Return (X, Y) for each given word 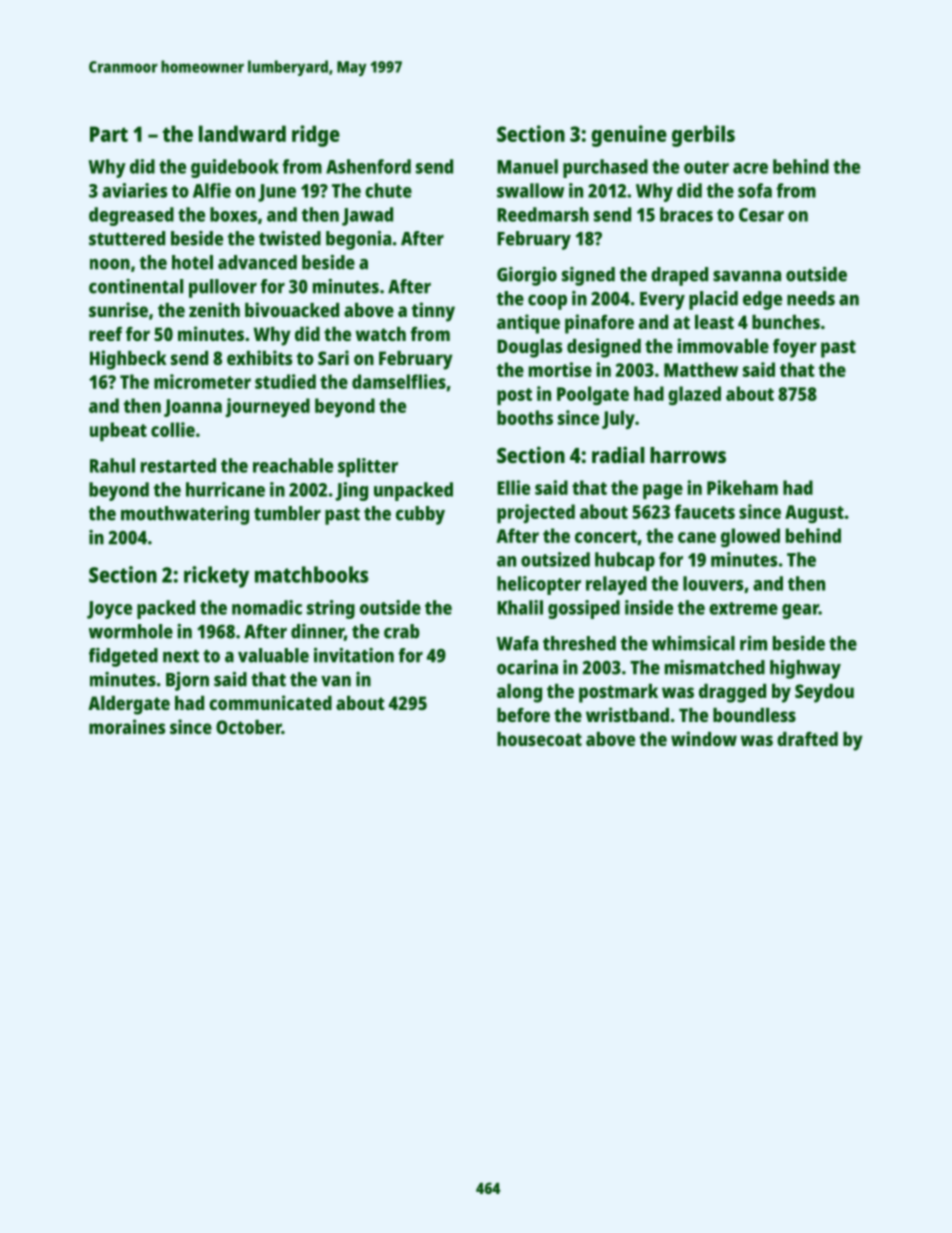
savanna (747, 276)
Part (109, 134)
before (523, 714)
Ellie (513, 487)
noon (110, 264)
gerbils (703, 136)
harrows (688, 455)
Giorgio (527, 276)
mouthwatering (185, 515)
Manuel (527, 166)
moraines (127, 726)
